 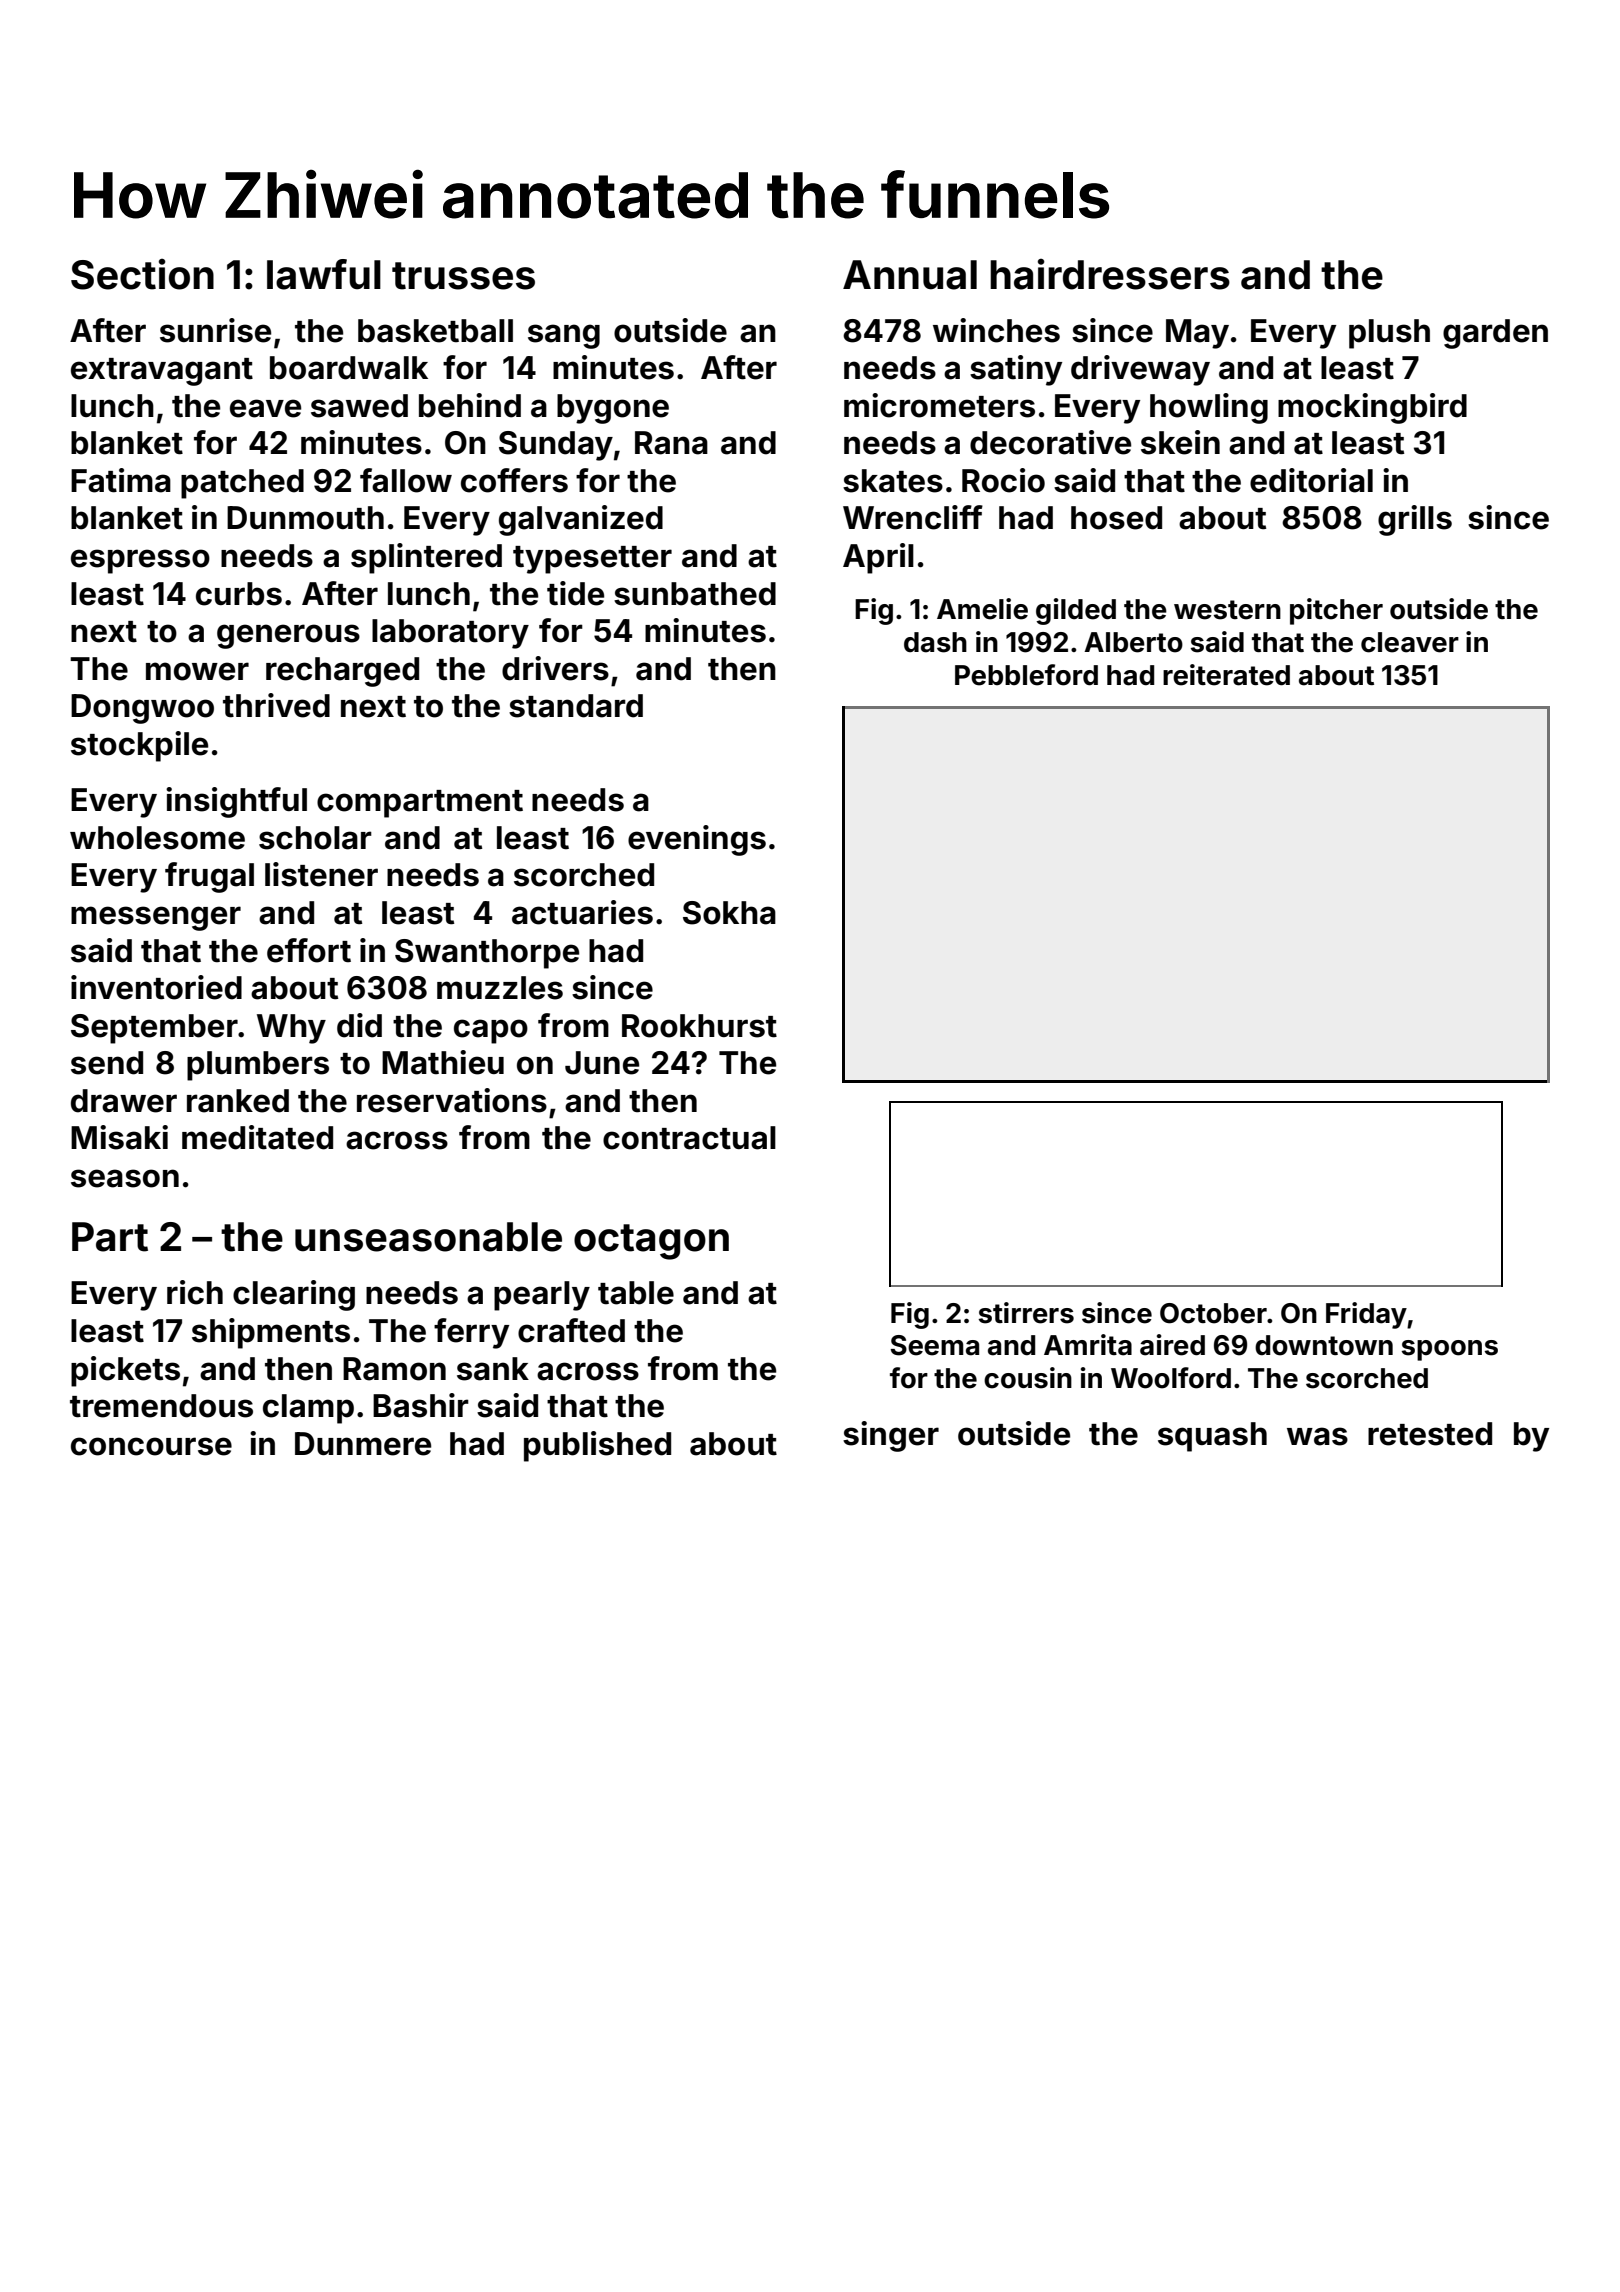 I want to click on concourse, so click(x=151, y=1446).
